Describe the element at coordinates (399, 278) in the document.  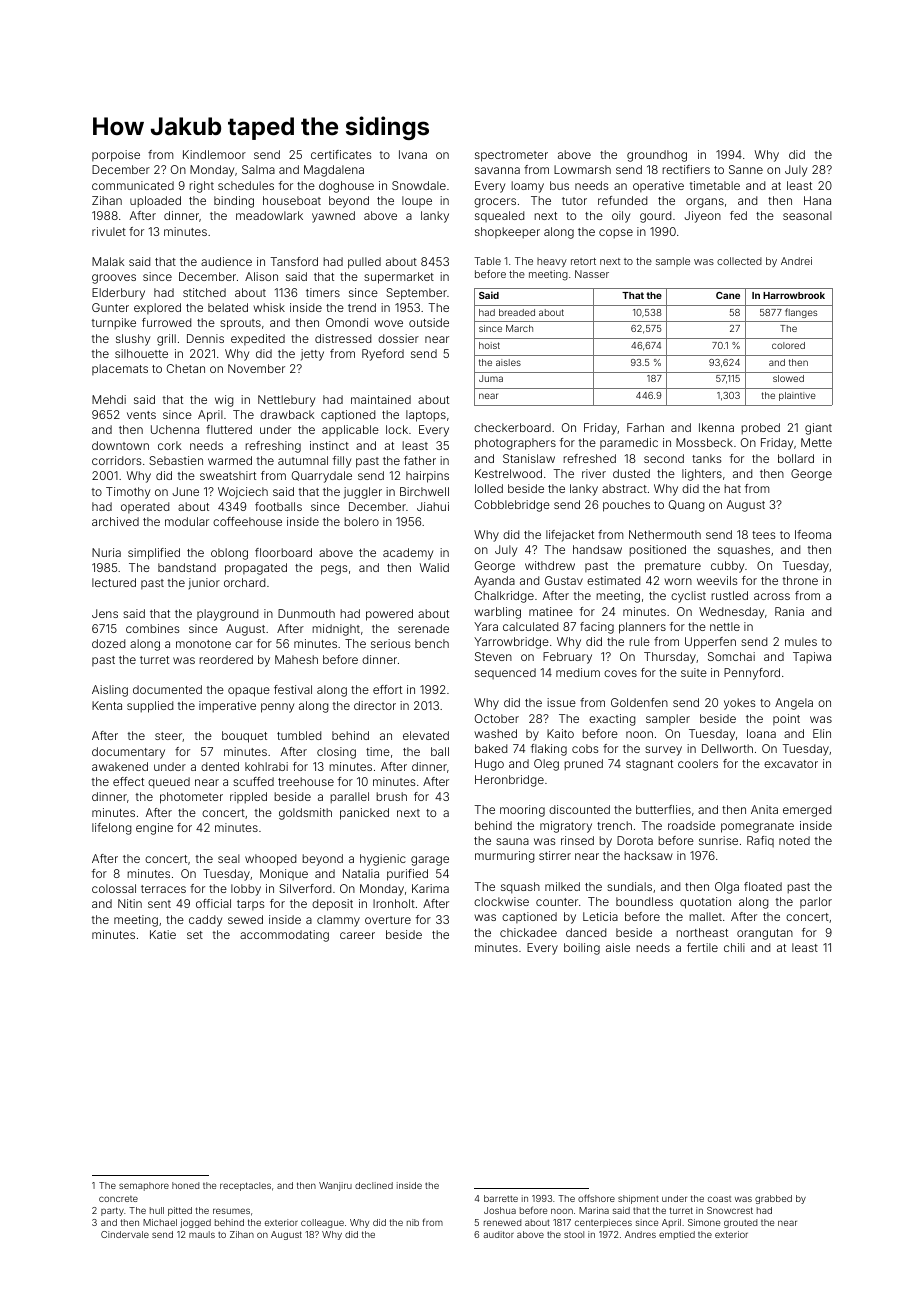
I see `supermarket` at that location.
